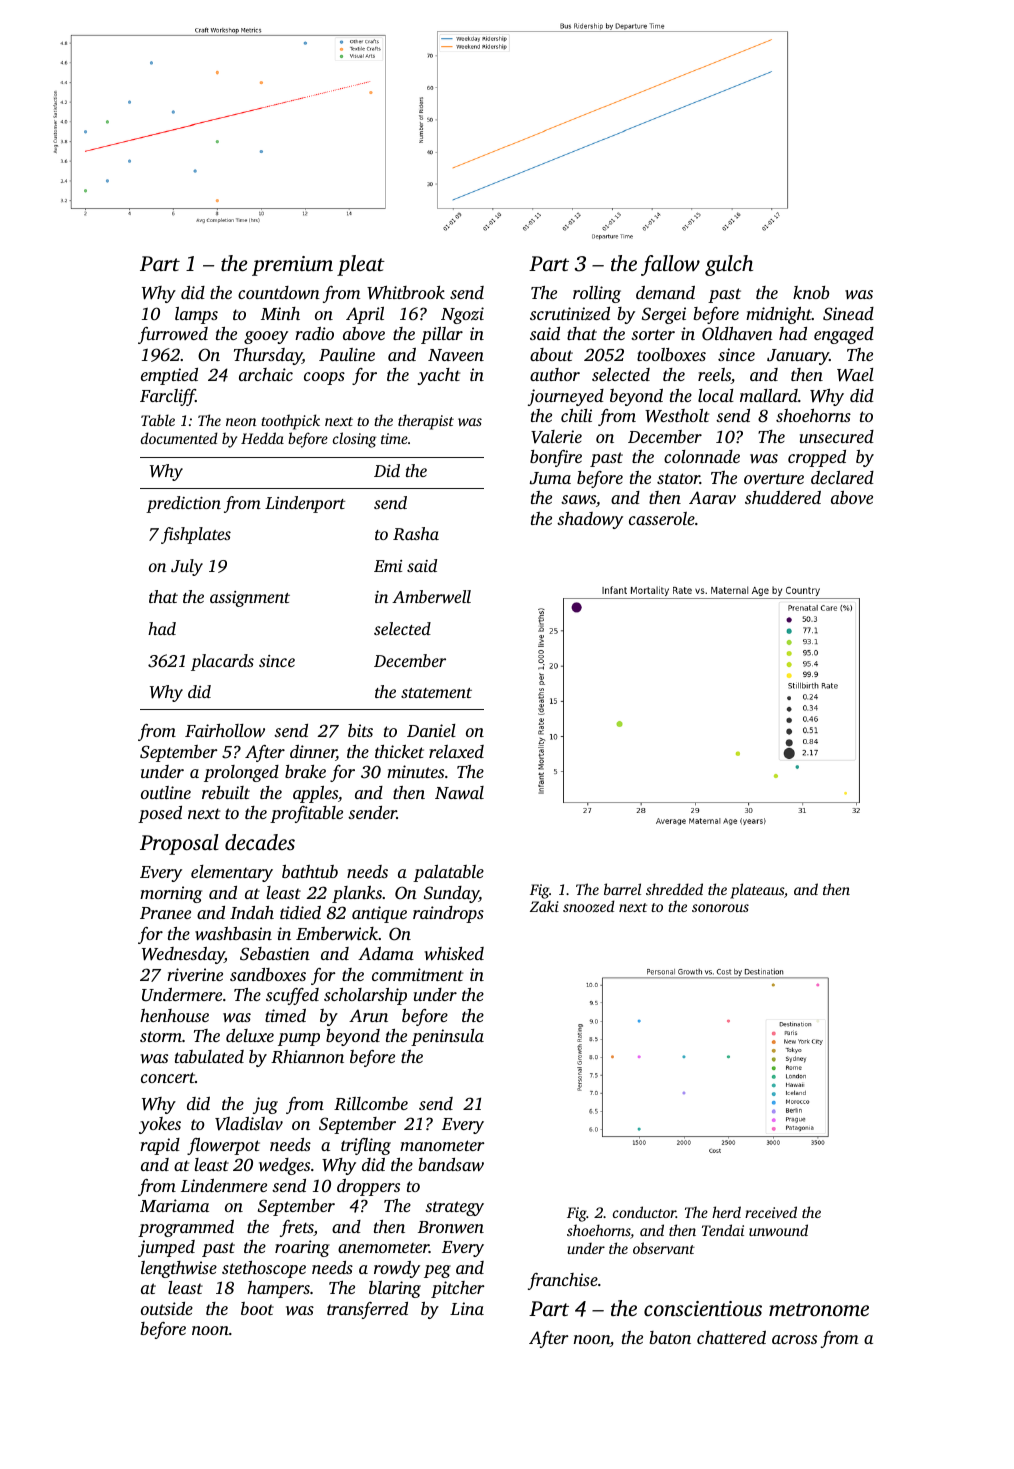 The image size is (1014, 1469). What do you see at coordinates (167, 1308) in the image?
I see `outside` at bounding box center [167, 1308].
